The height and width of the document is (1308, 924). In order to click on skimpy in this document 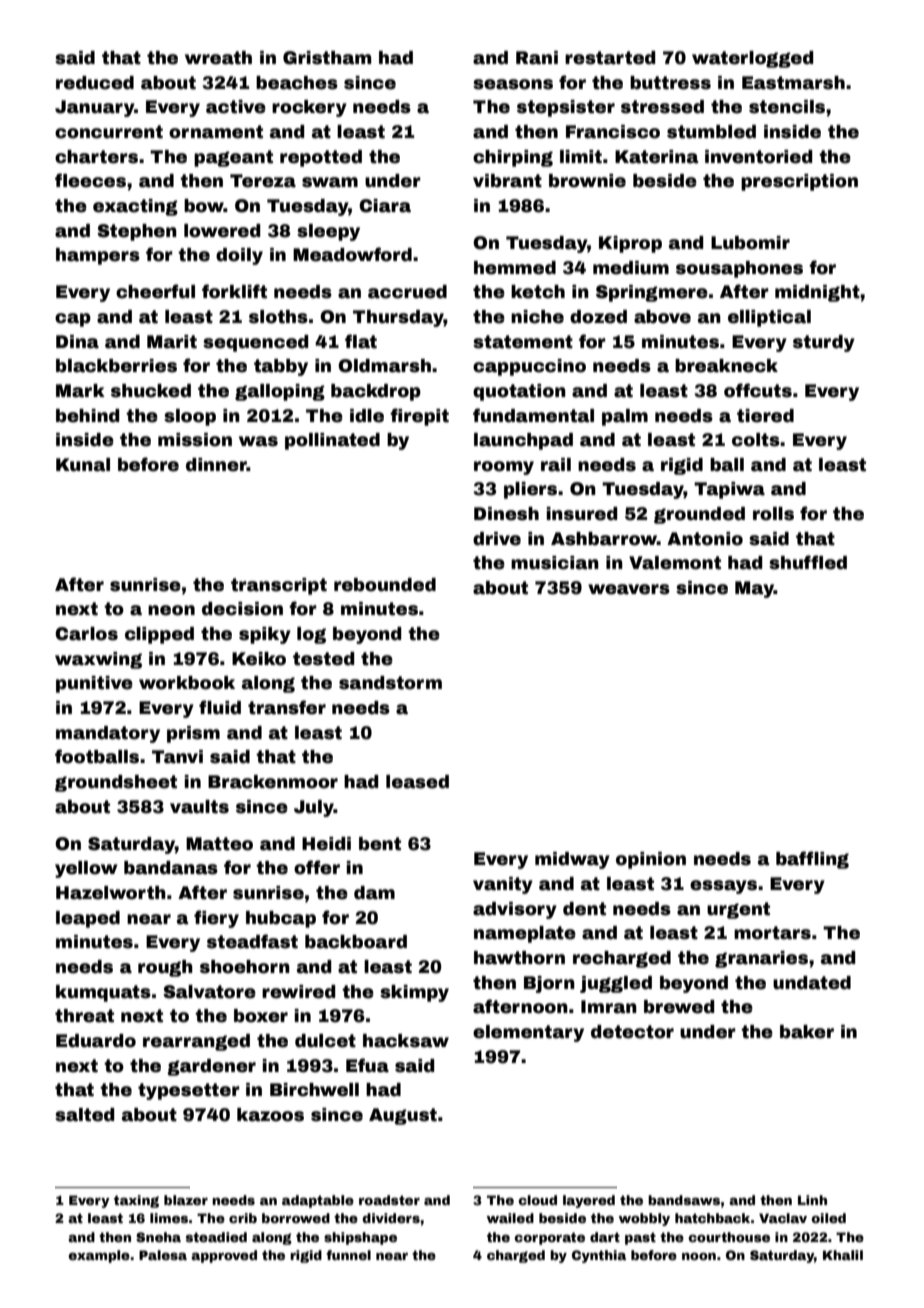, I will do `click(414, 993)`.
